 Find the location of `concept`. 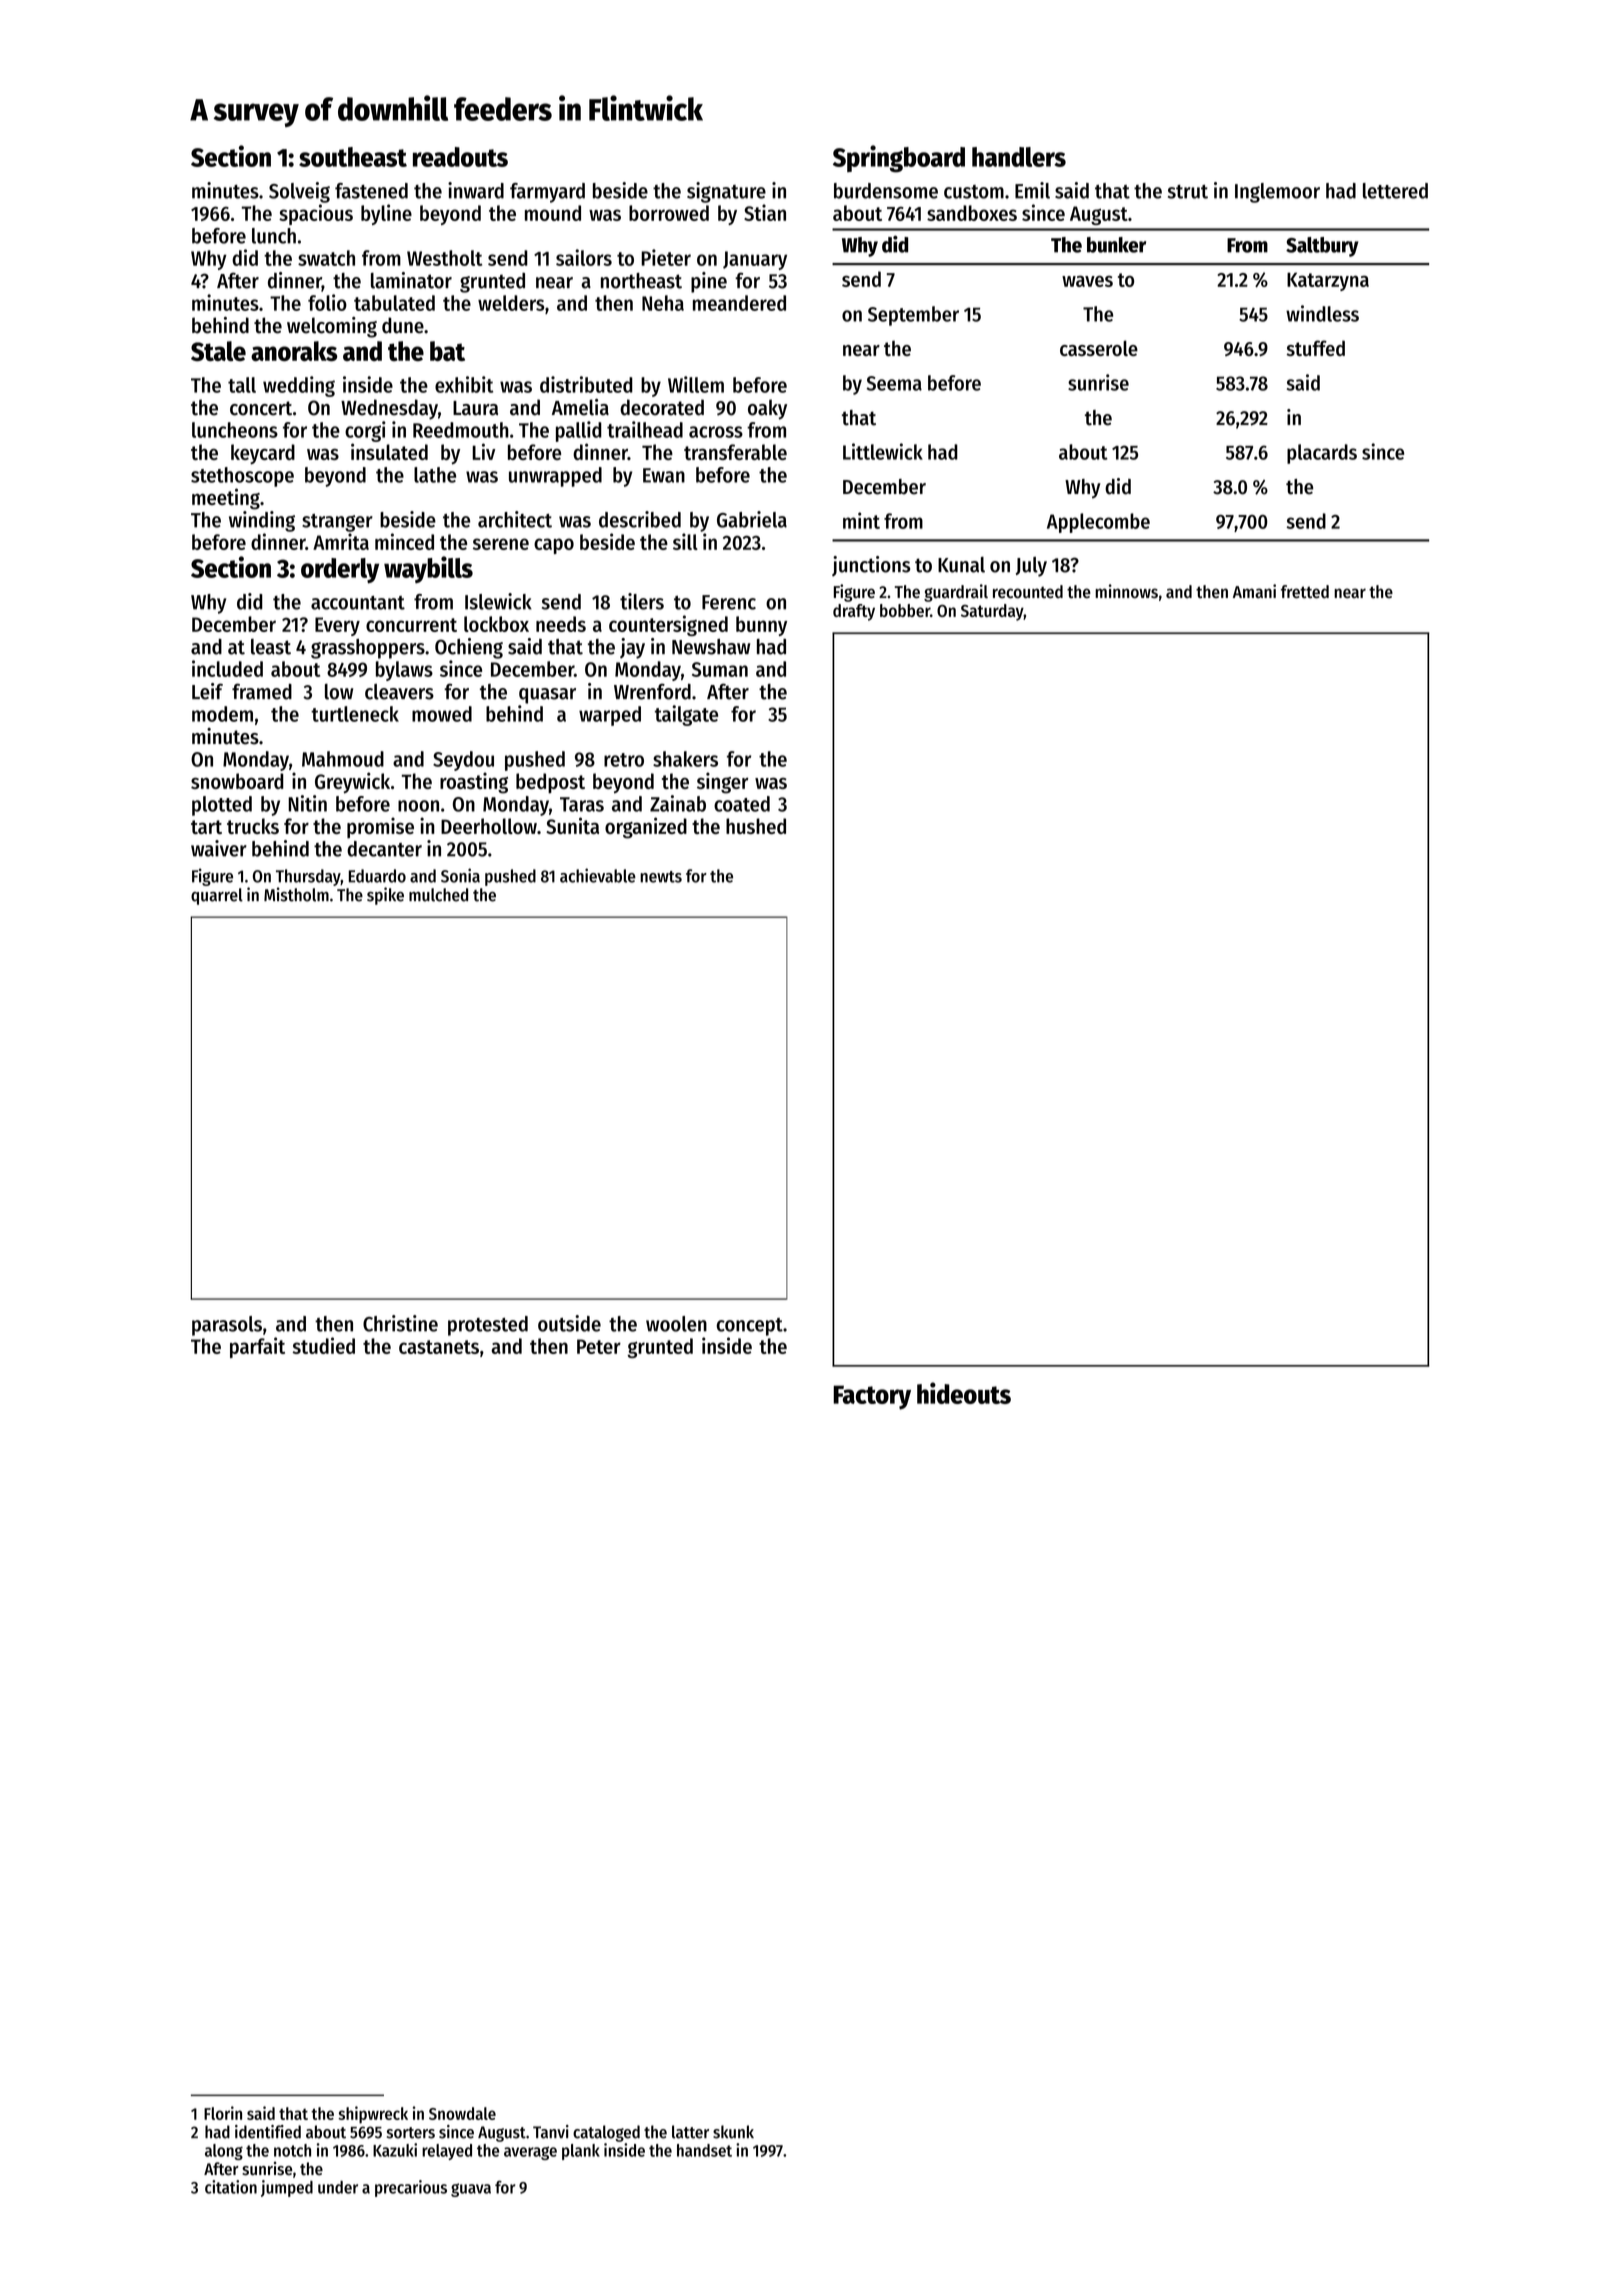

concept is located at coordinates (750, 1327).
